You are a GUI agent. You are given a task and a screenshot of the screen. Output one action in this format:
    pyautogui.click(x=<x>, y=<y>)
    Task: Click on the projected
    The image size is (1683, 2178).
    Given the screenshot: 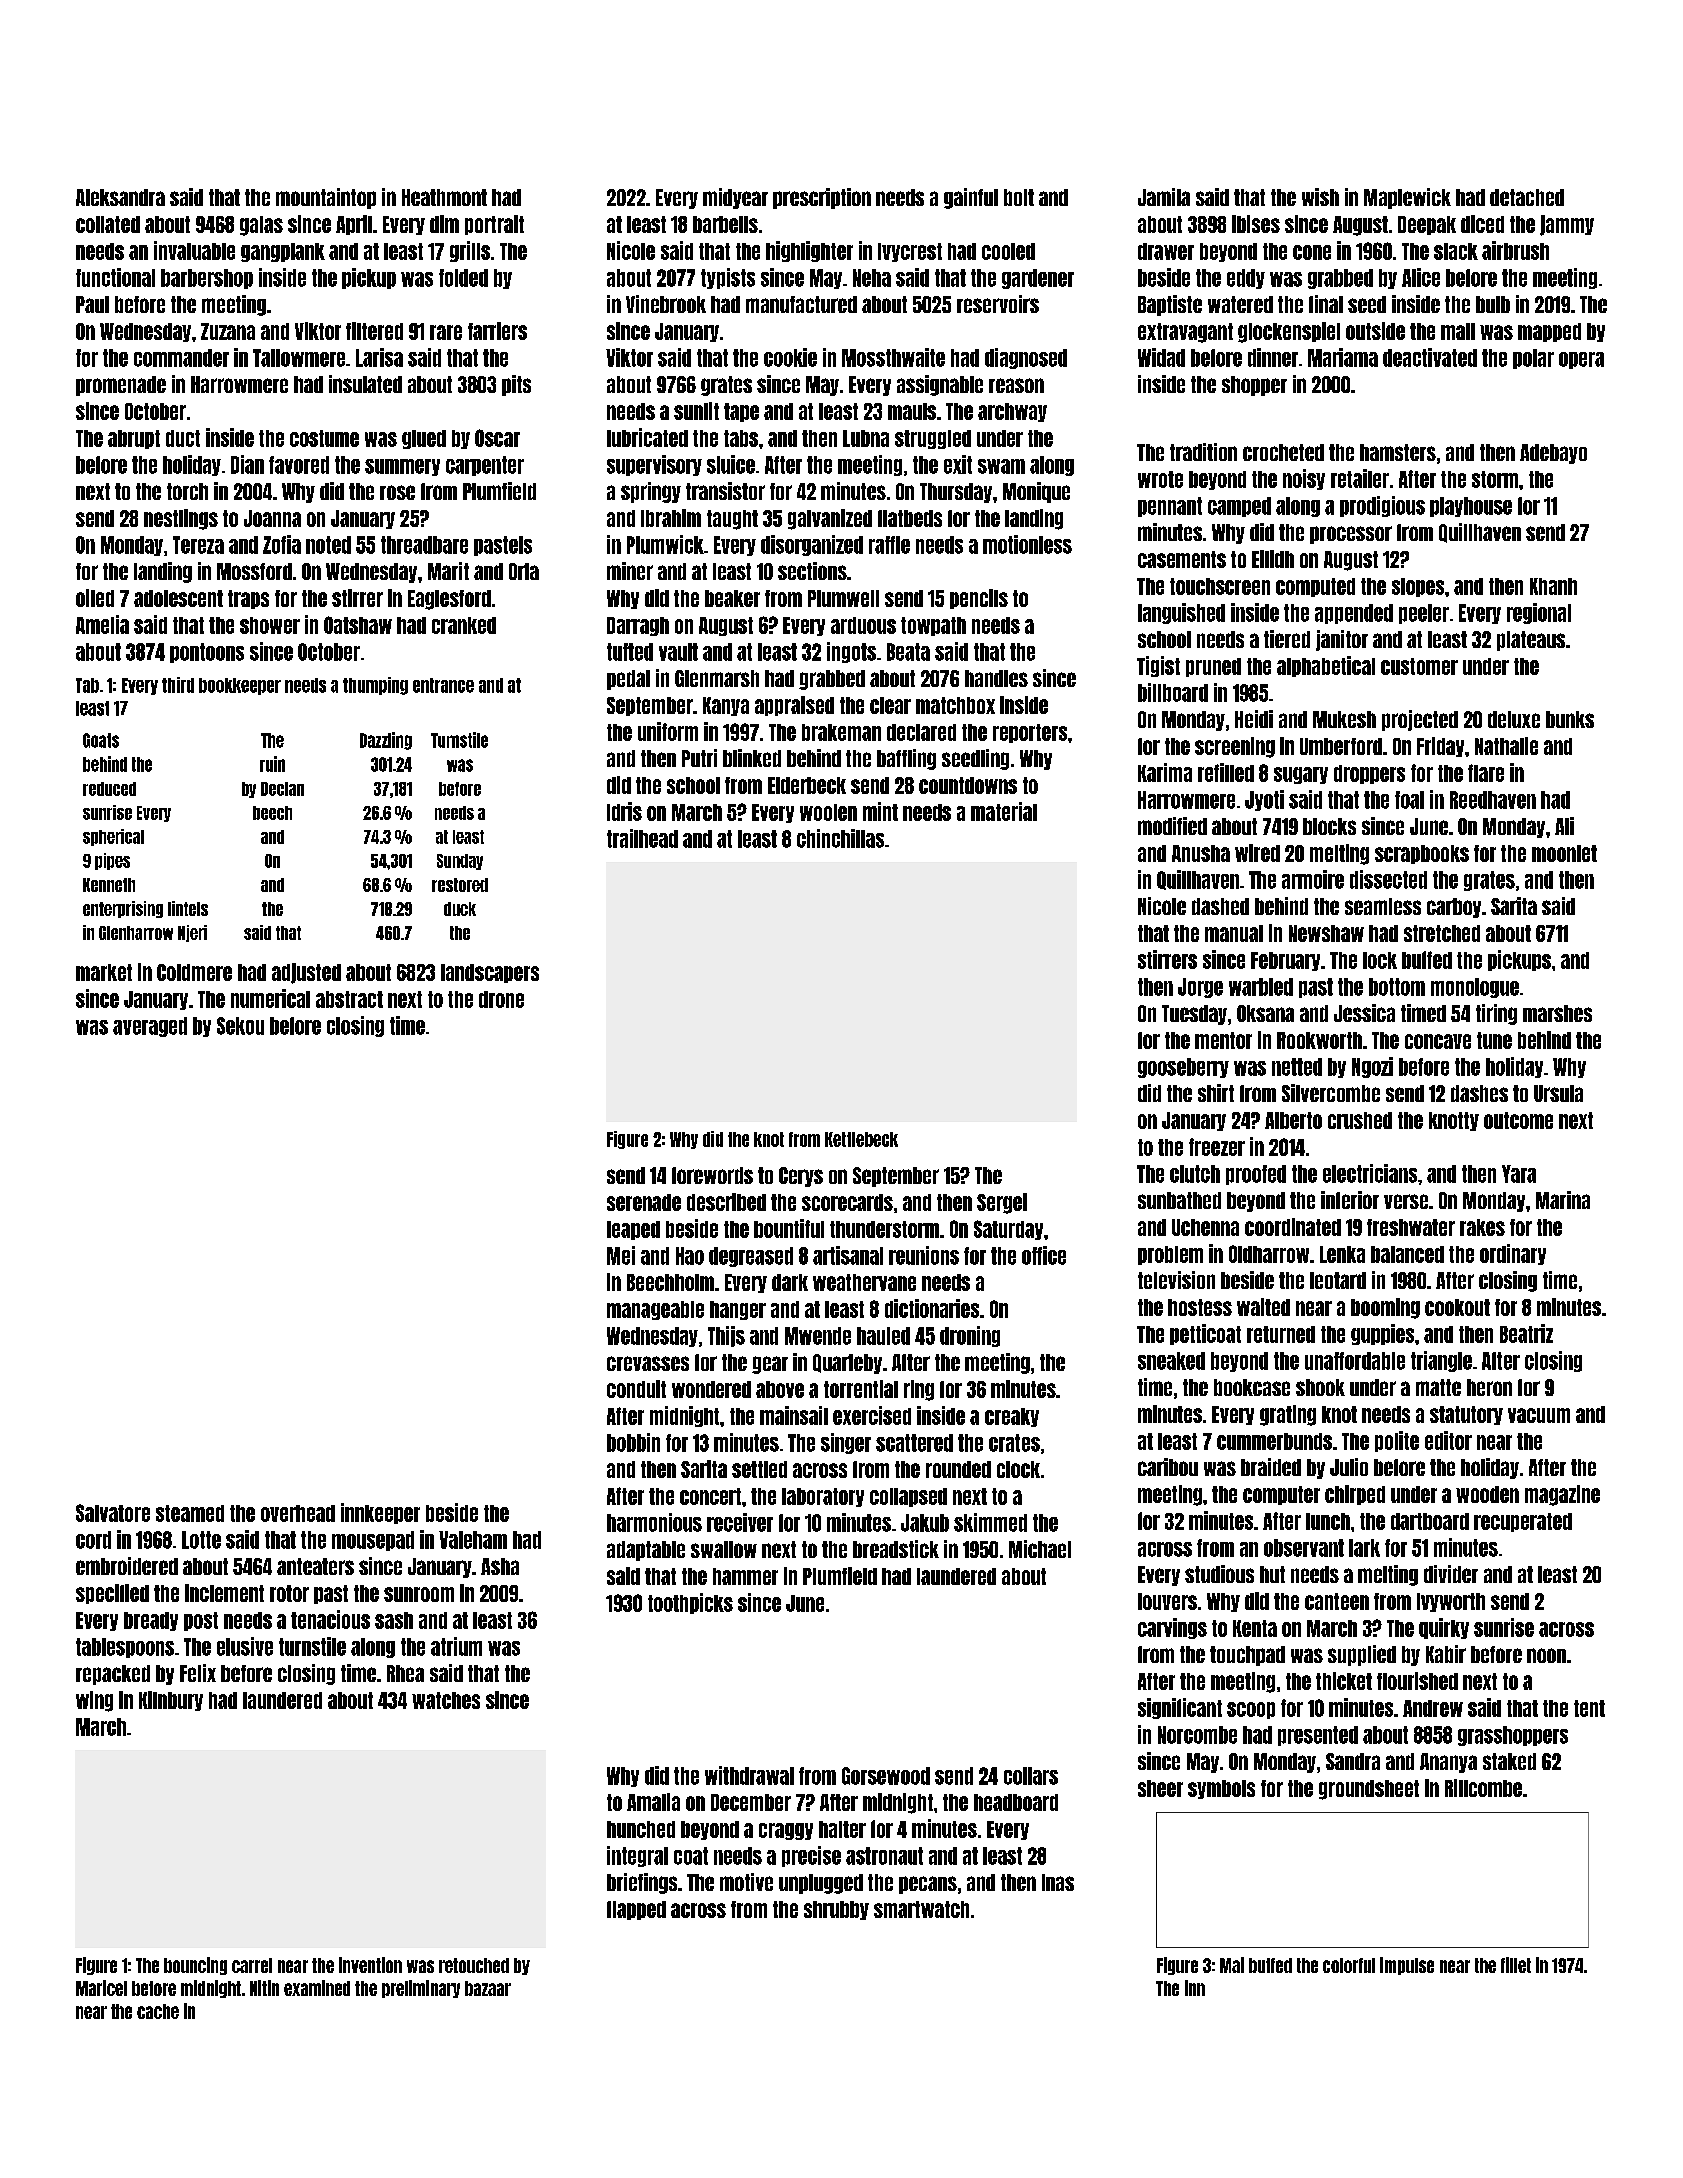 What is the action you would take?
    pyautogui.click(x=1420, y=720)
